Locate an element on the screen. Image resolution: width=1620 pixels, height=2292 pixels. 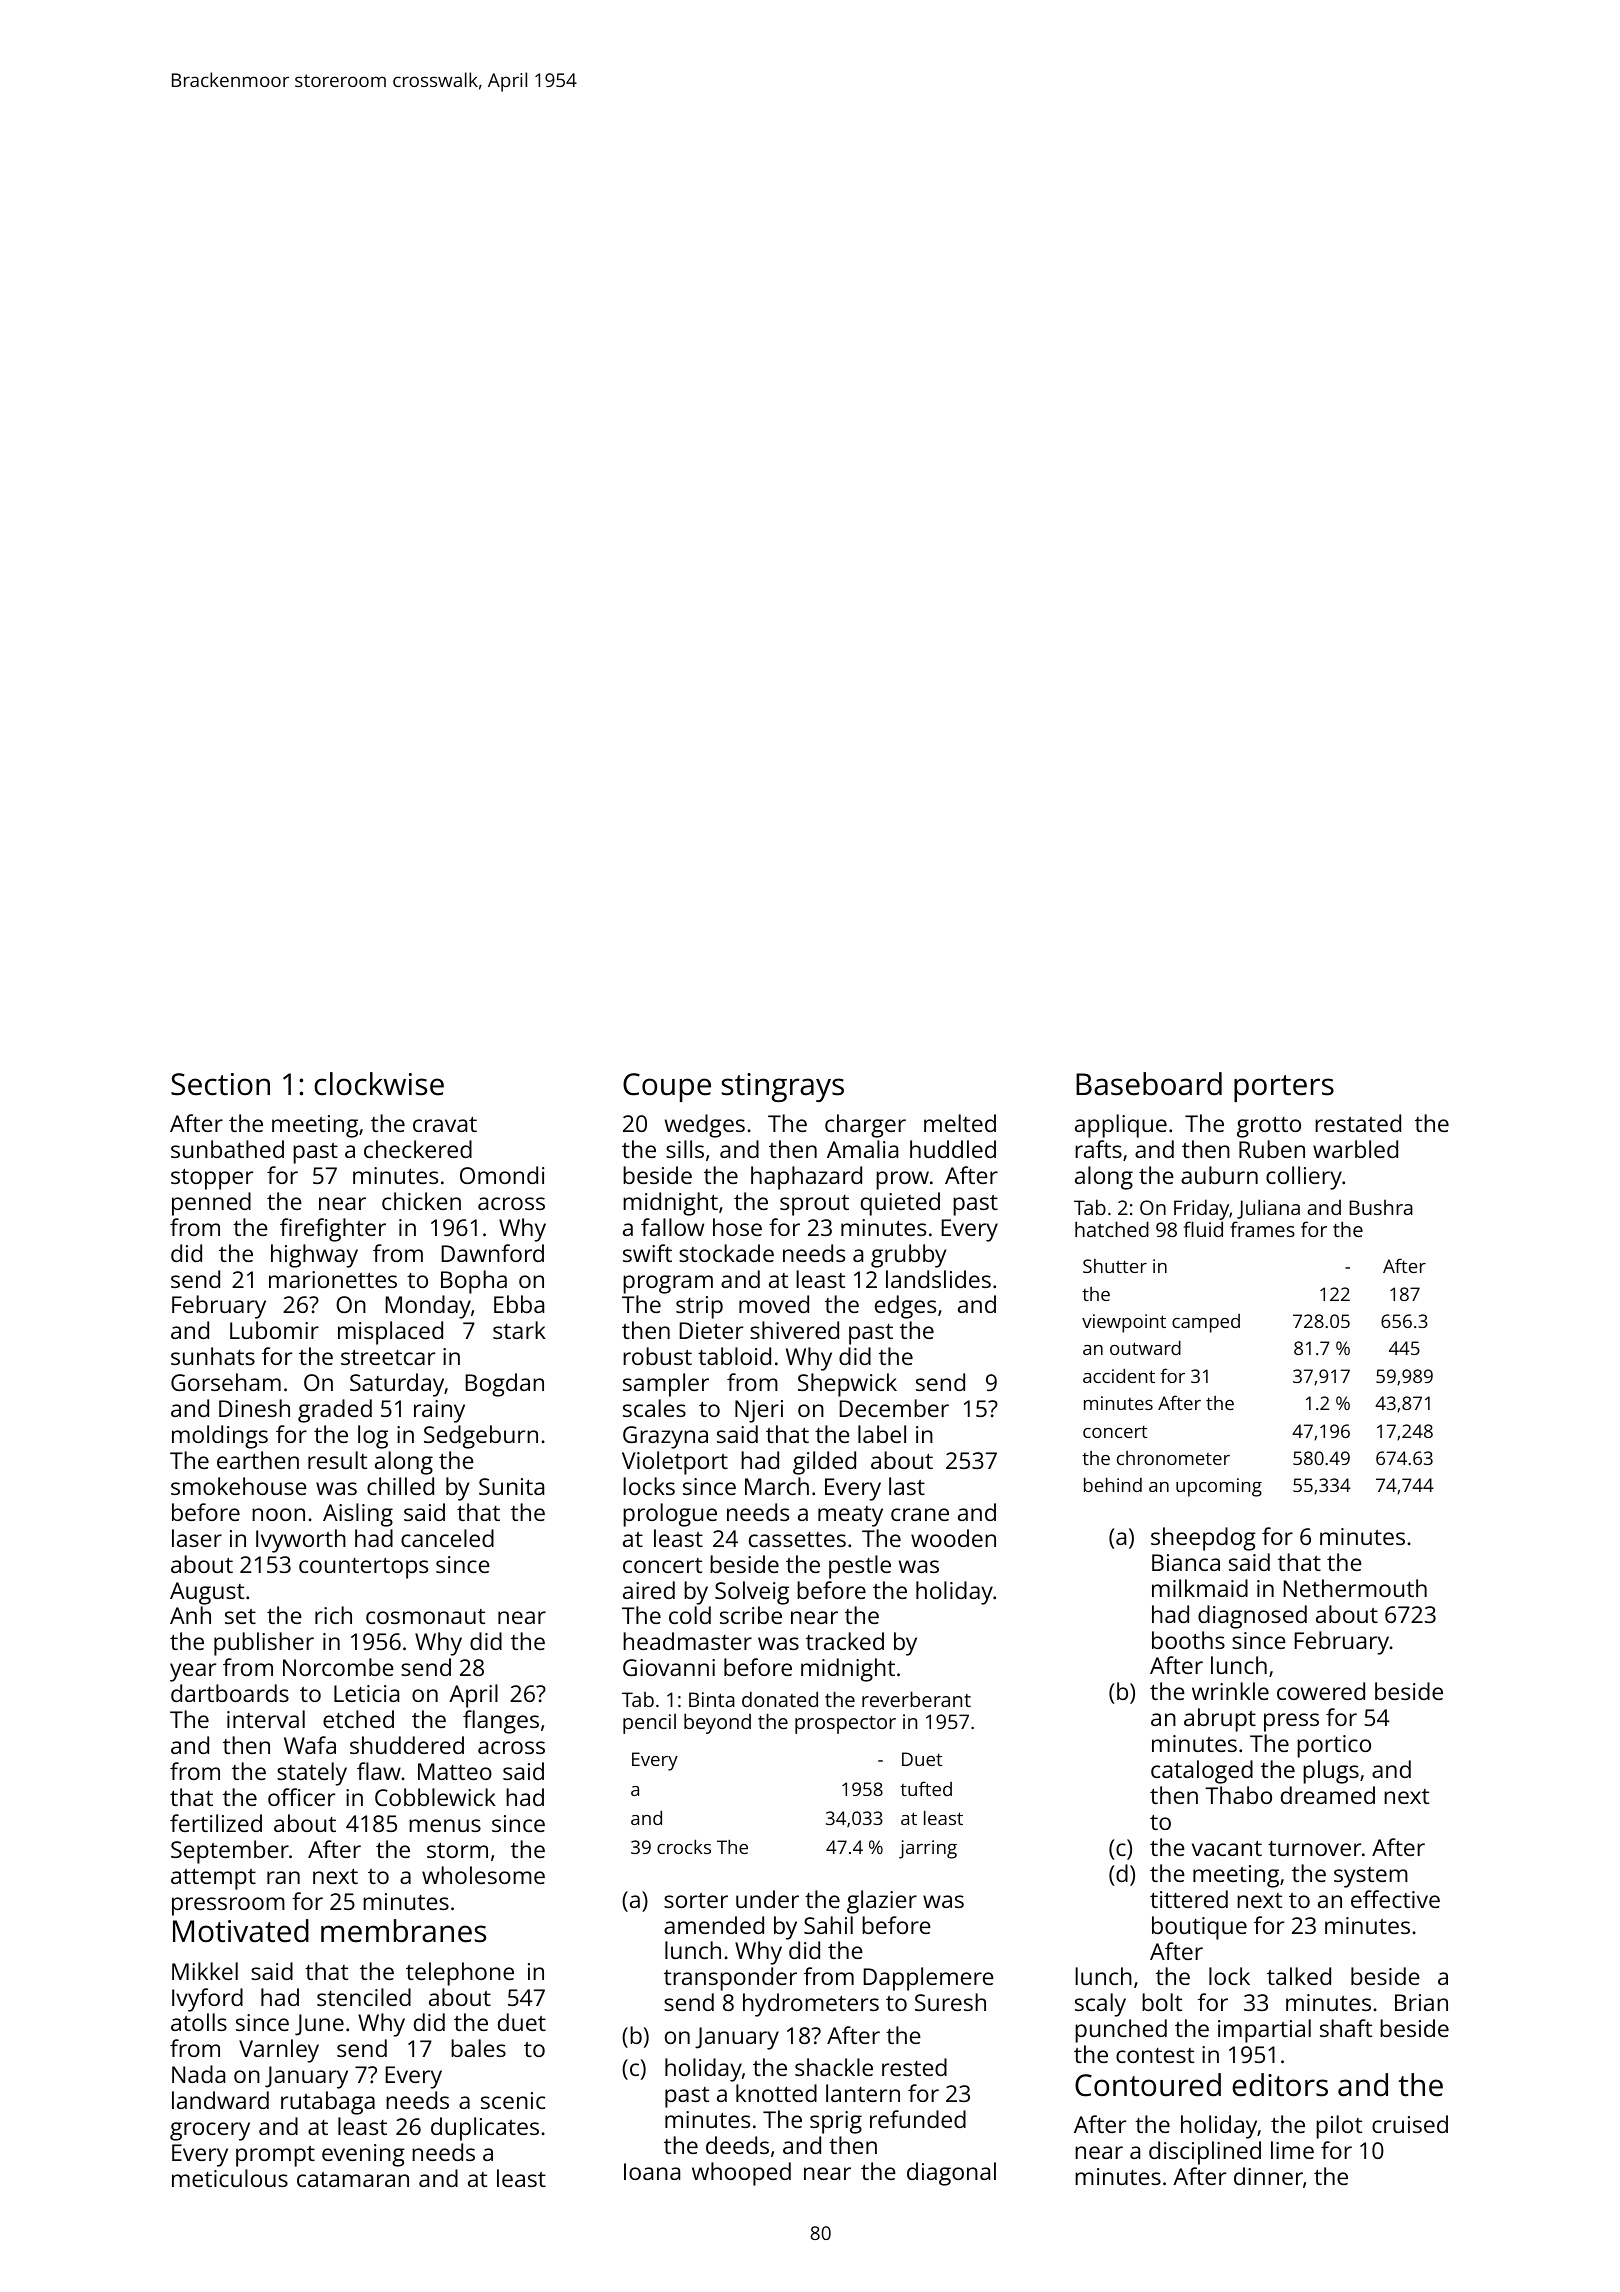
glazier is located at coordinates (882, 1902).
